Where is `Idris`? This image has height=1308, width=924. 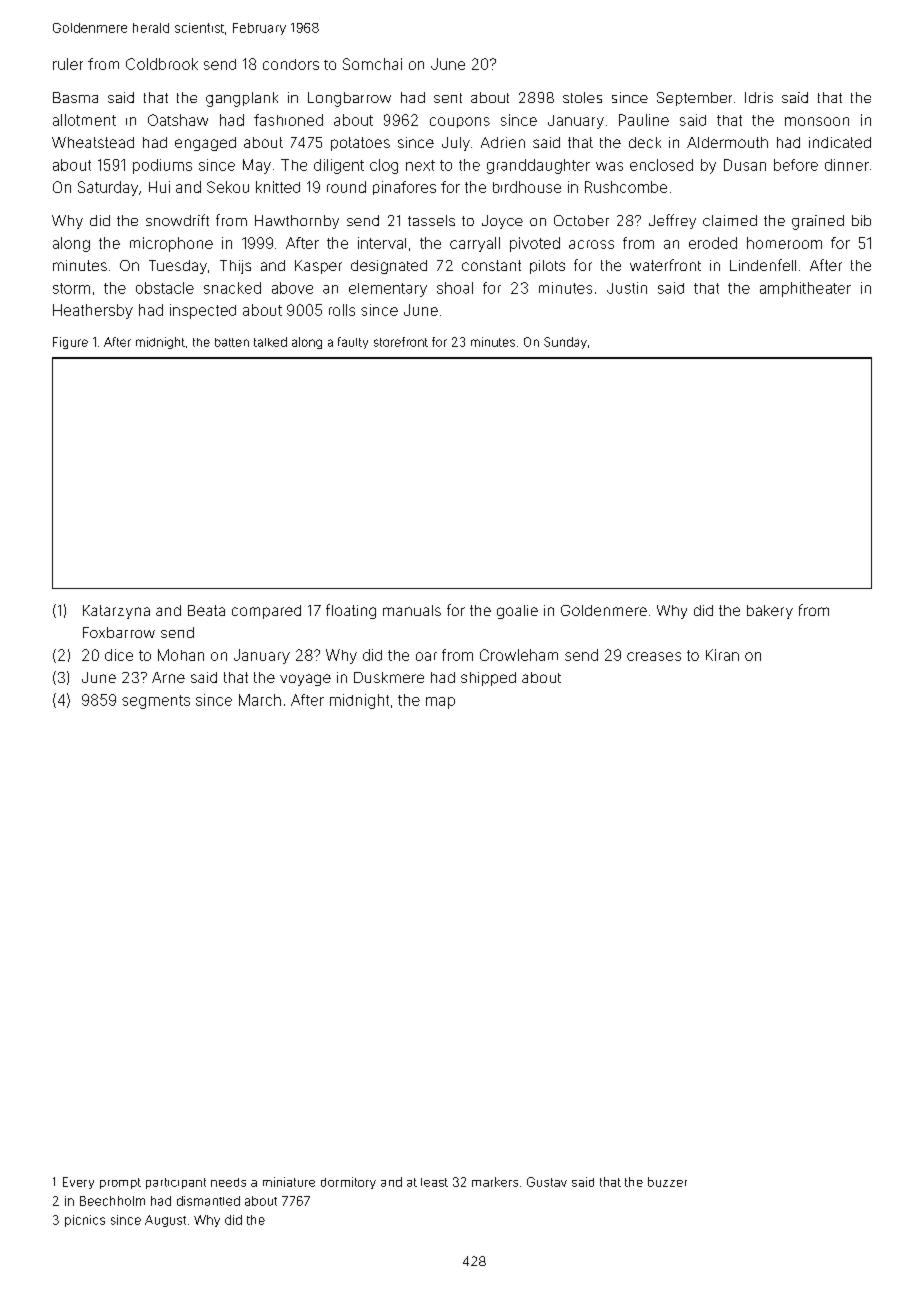
Idris is located at coordinates (759, 97).
